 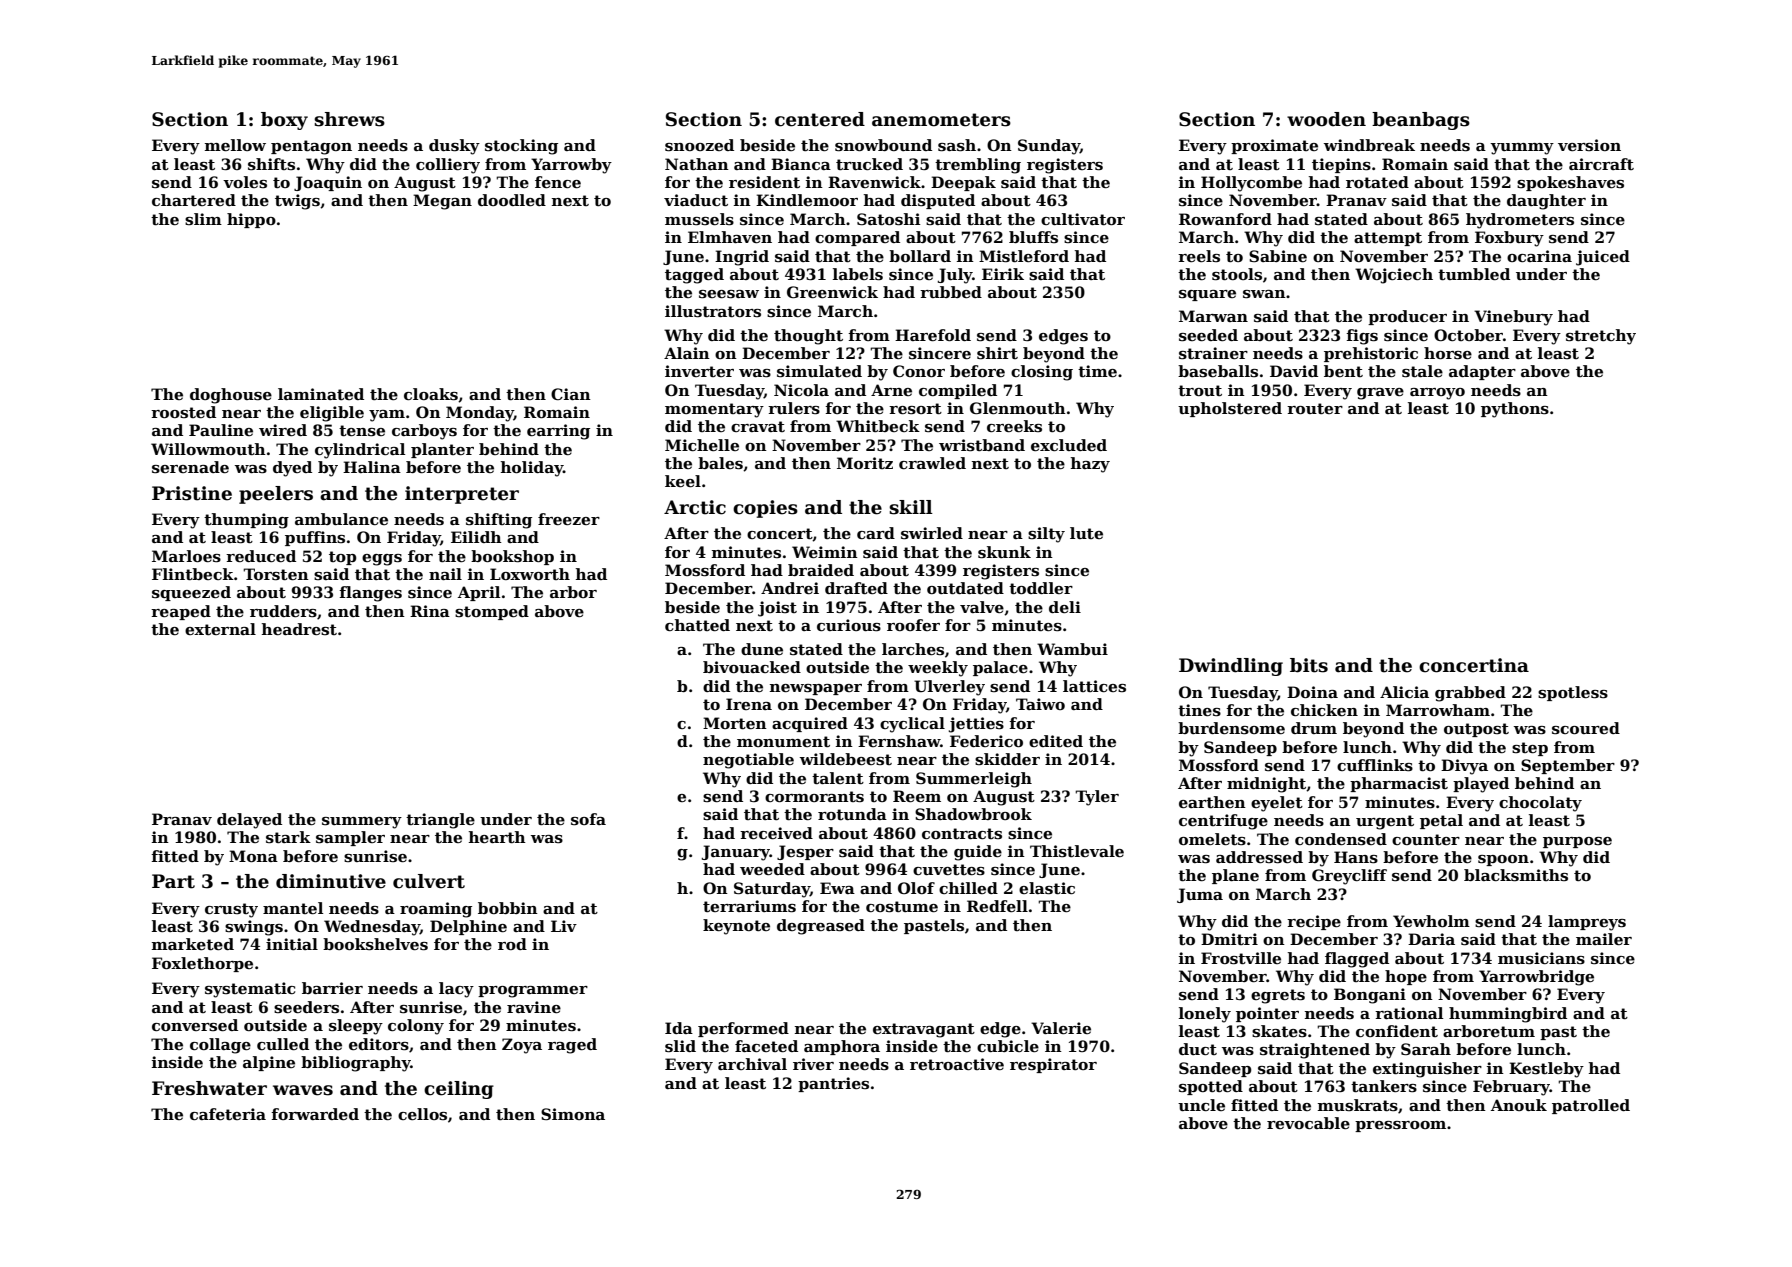 I want to click on centered, so click(x=820, y=119).
